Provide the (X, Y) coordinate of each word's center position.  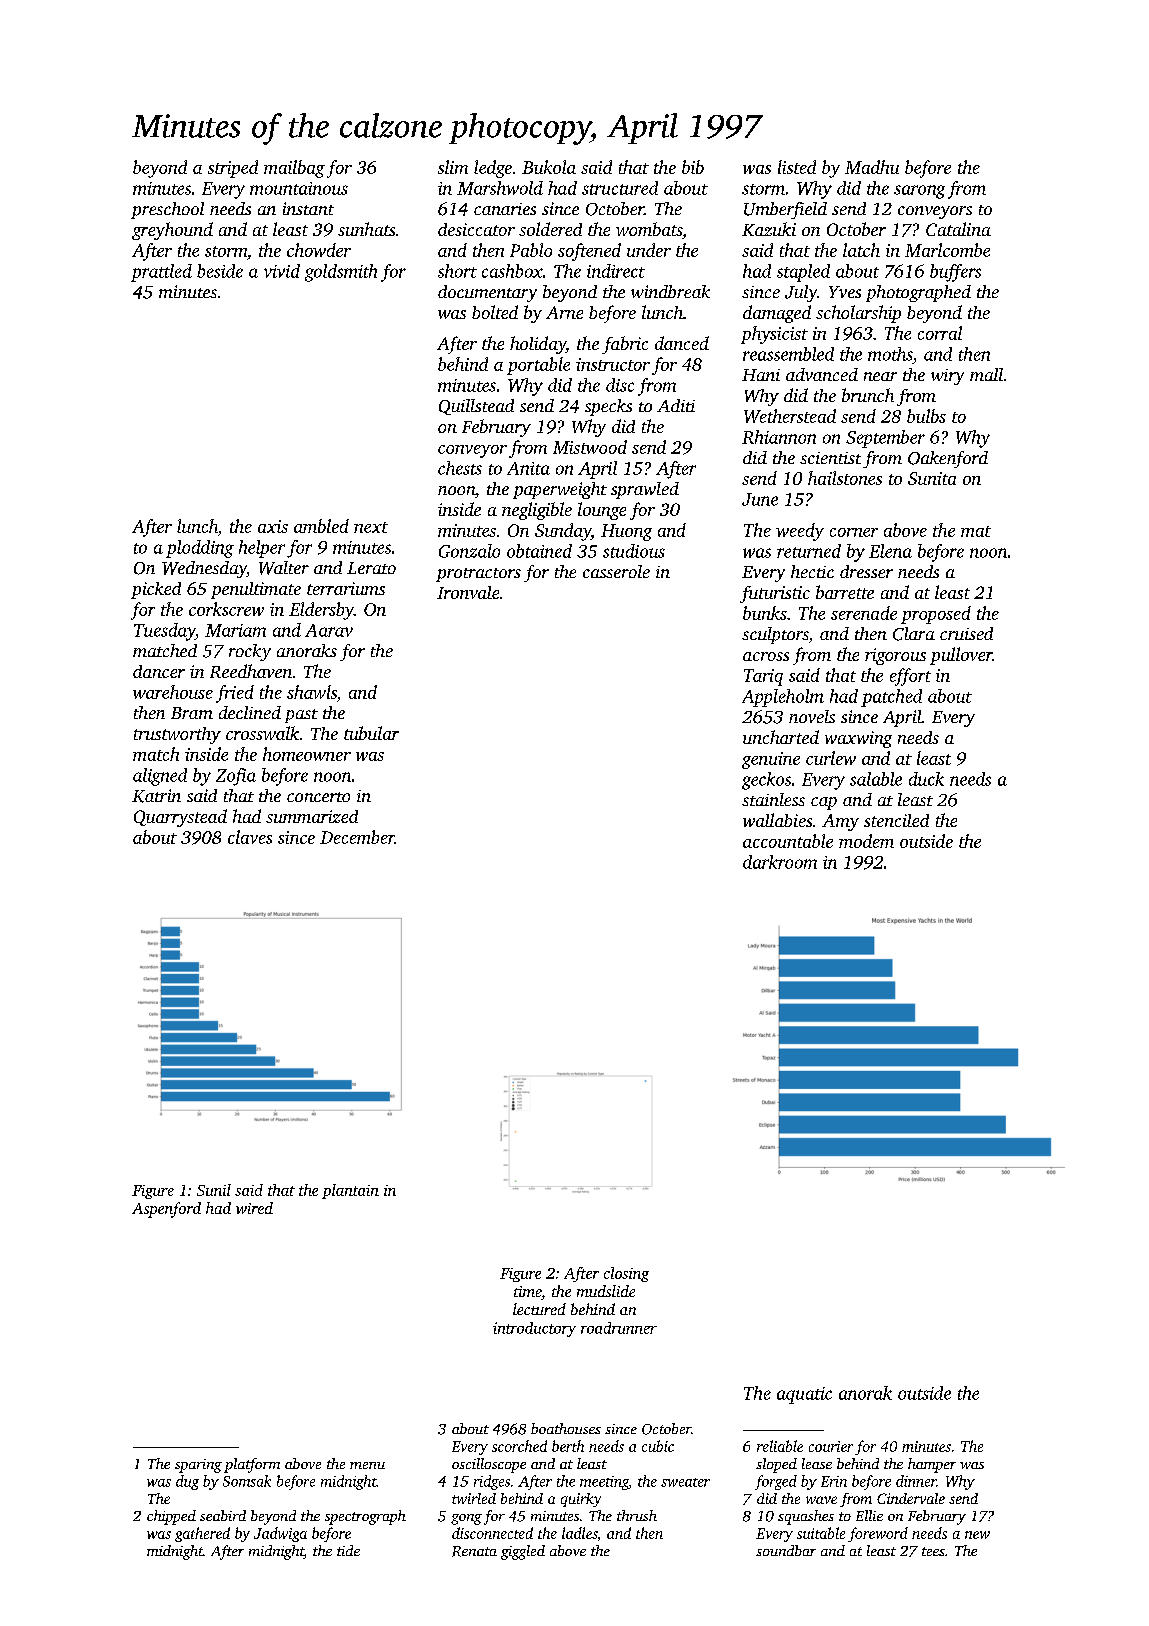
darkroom (780, 862)
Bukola (549, 167)
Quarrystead (180, 818)
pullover (961, 656)
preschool (167, 210)
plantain (350, 1191)
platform (252, 1465)
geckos (766, 781)
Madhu (872, 167)
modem (866, 841)
